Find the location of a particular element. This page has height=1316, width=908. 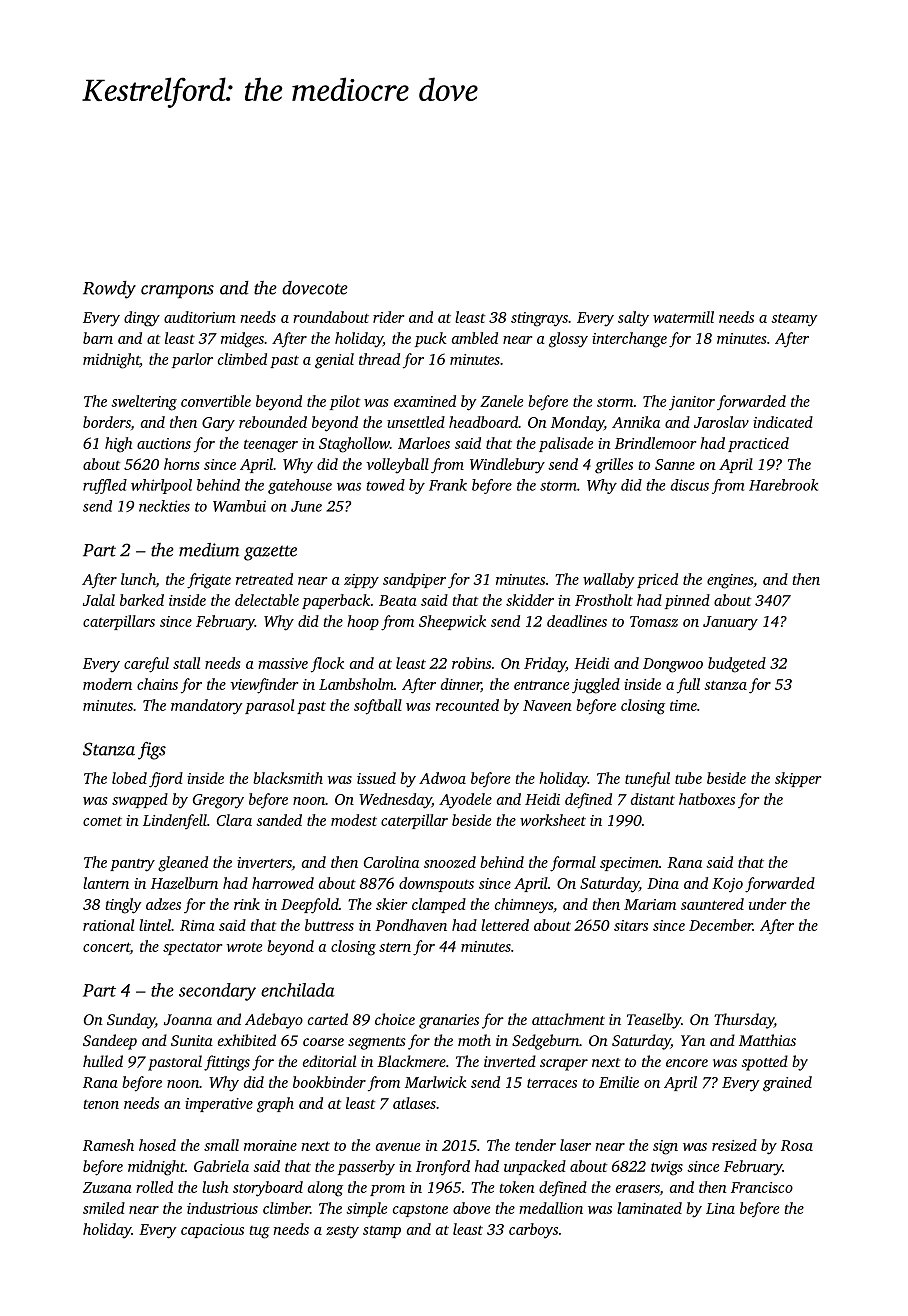

skipper is located at coordinates (798, 779).
